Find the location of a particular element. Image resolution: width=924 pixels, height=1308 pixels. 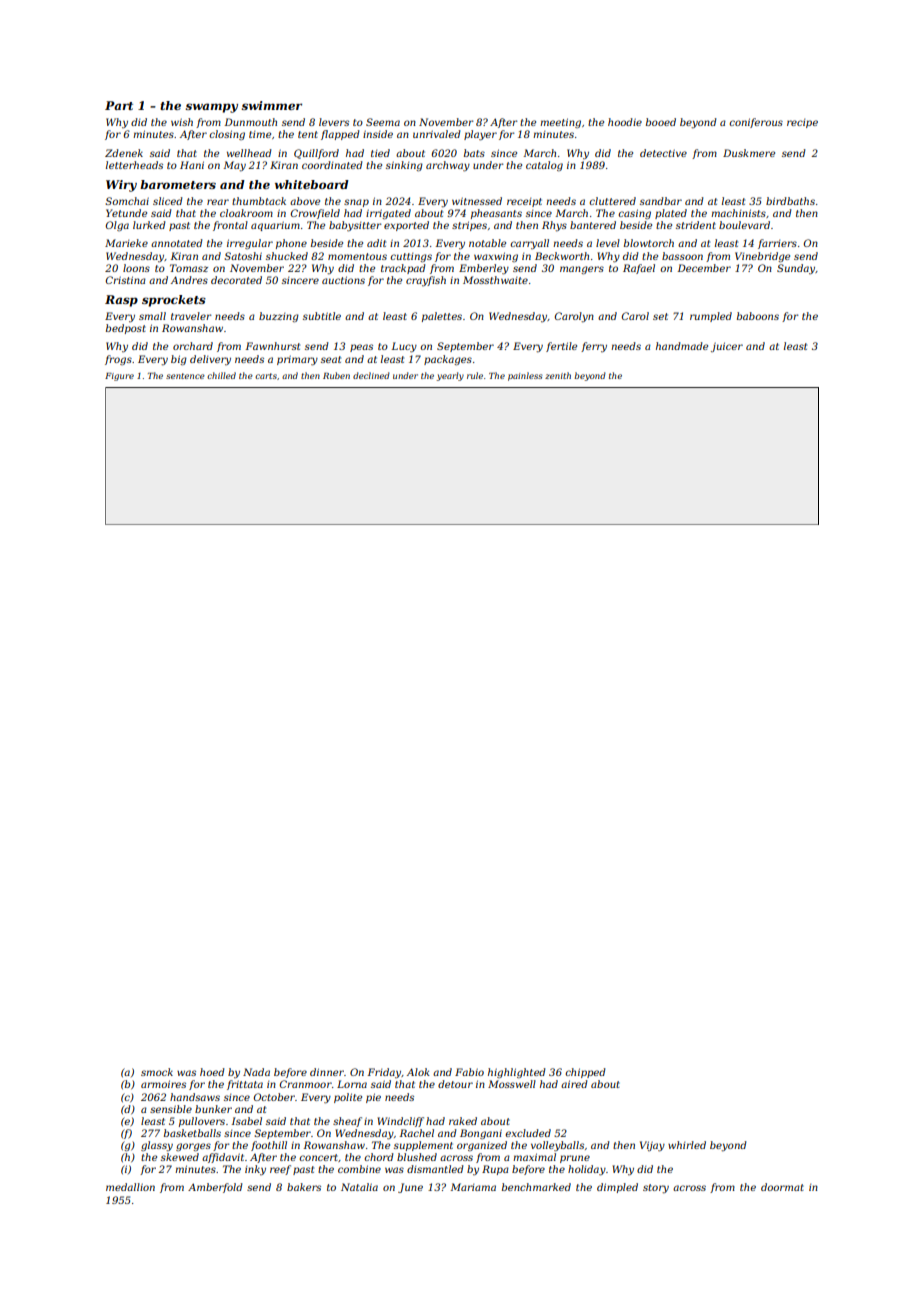

sentence is located at coordinates (185, 376).
